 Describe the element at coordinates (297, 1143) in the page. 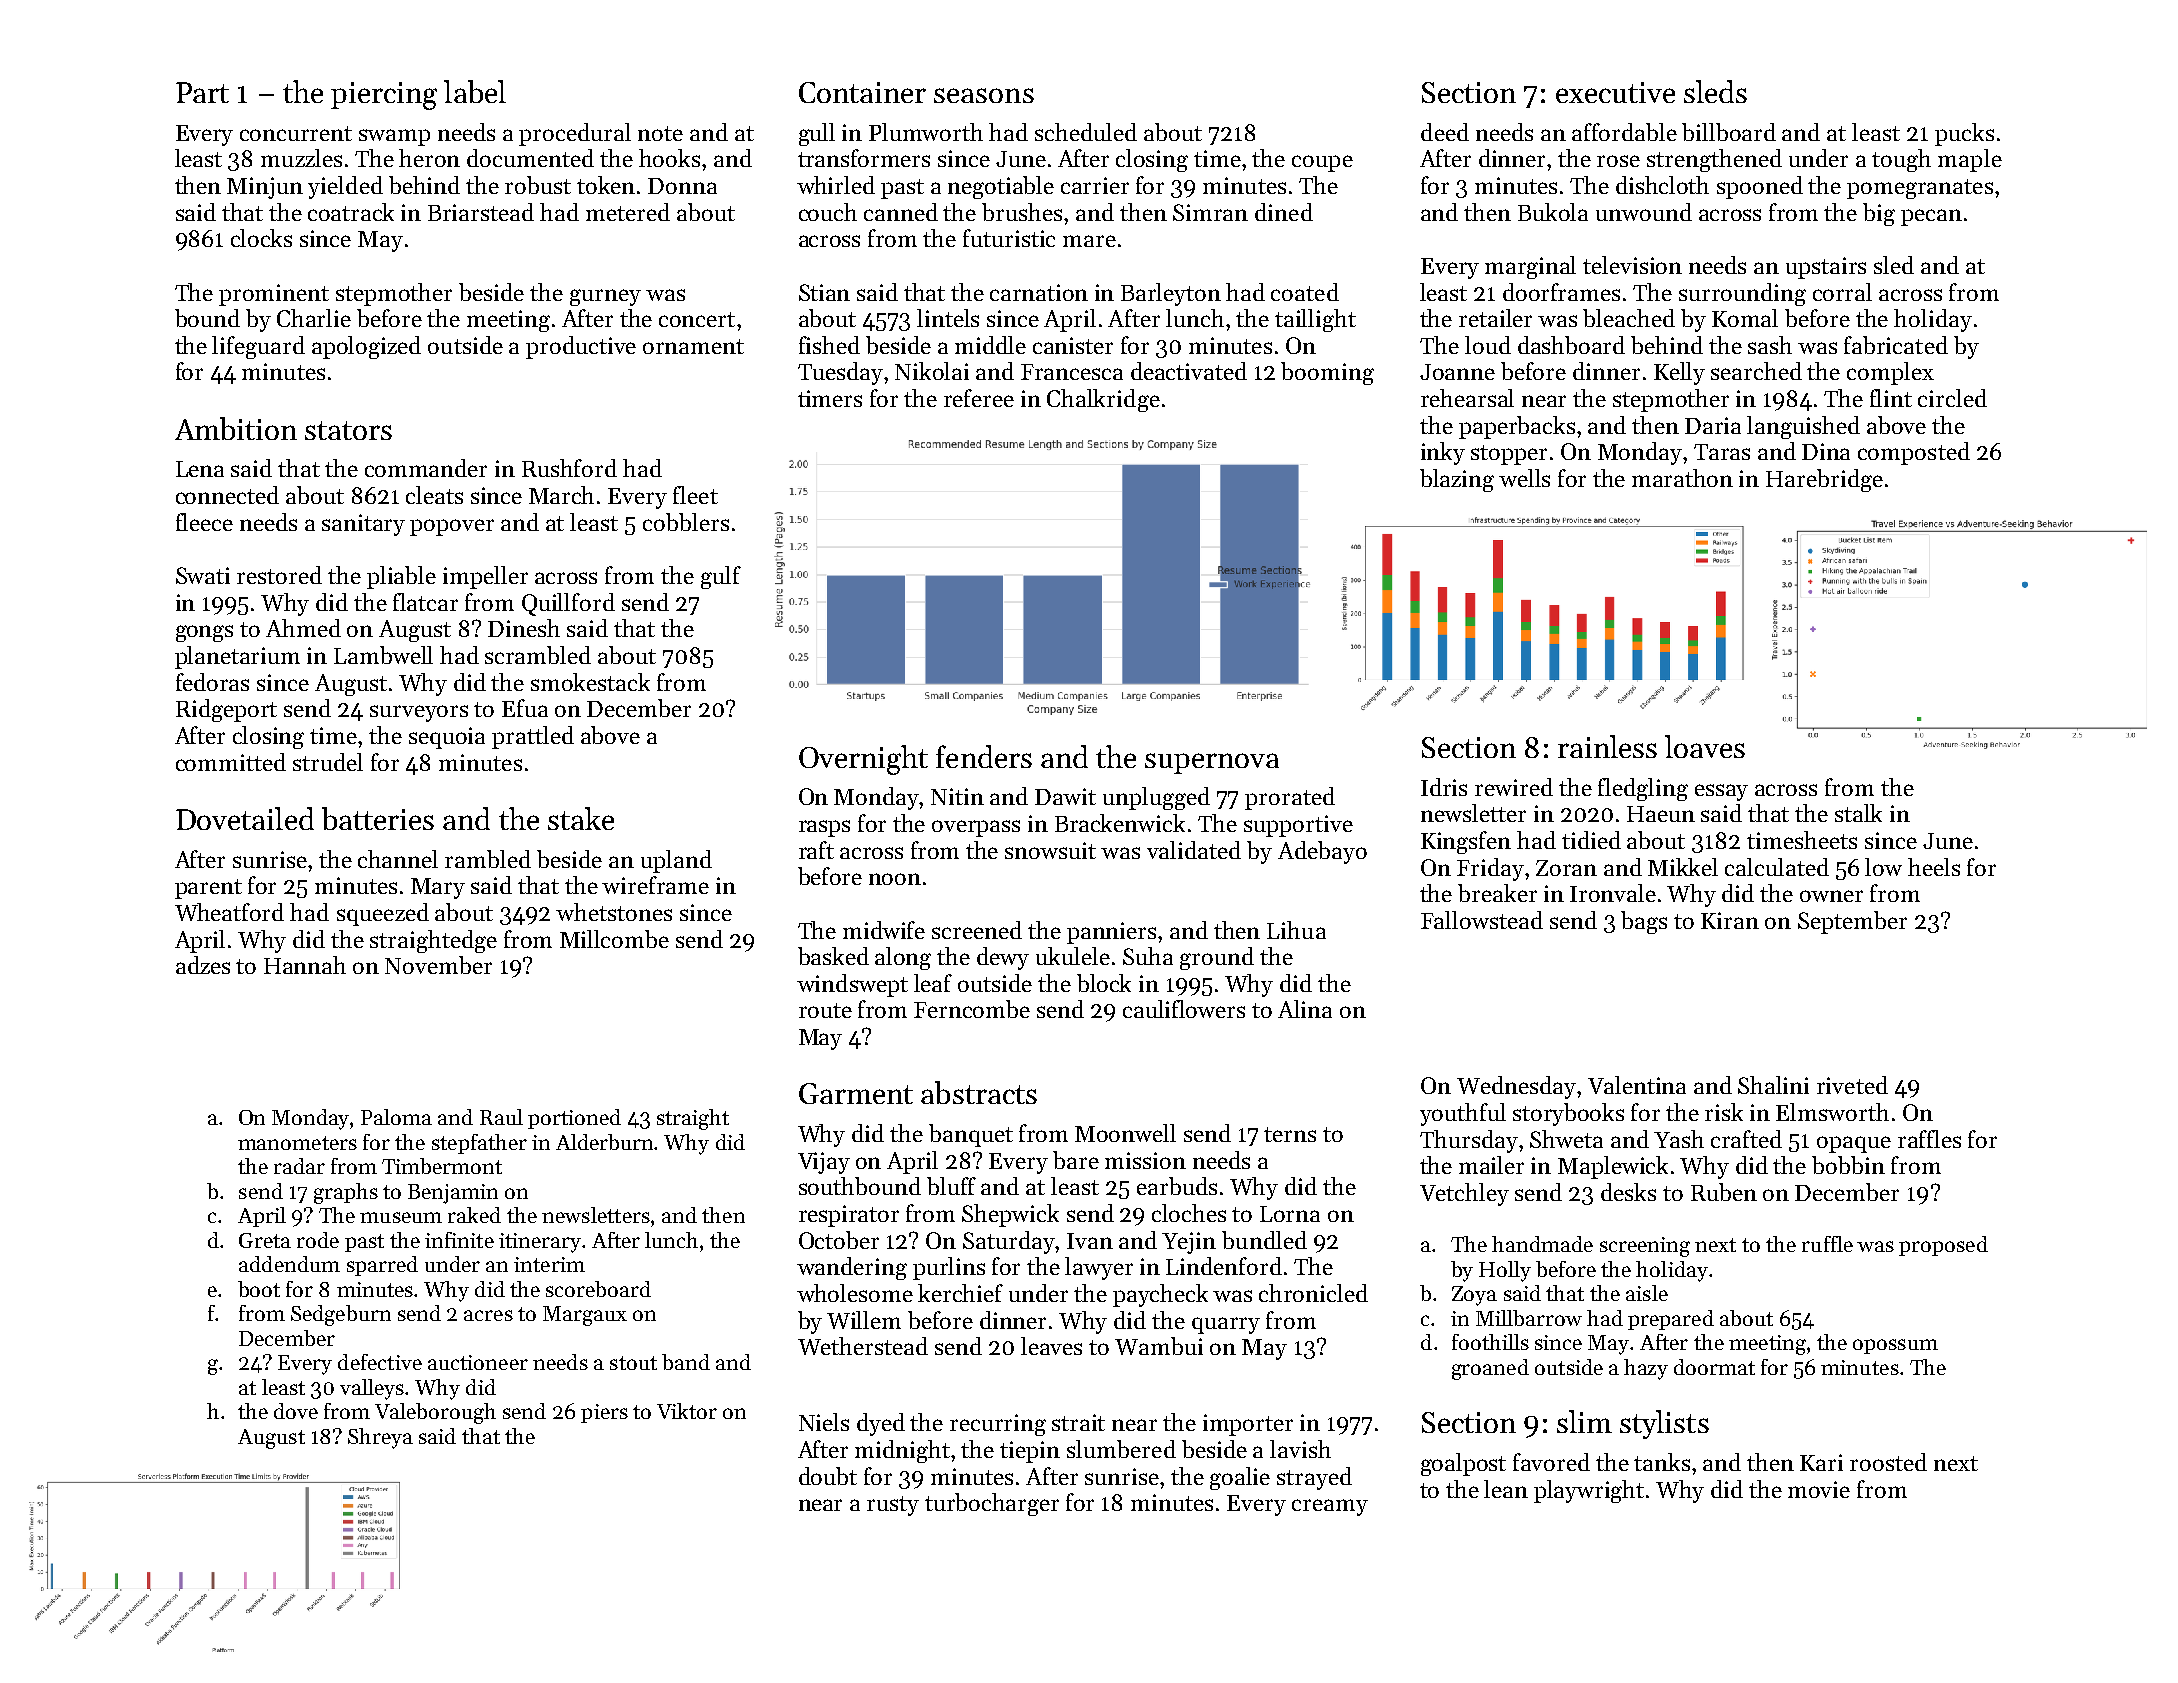

I see `manometers` at that location.
